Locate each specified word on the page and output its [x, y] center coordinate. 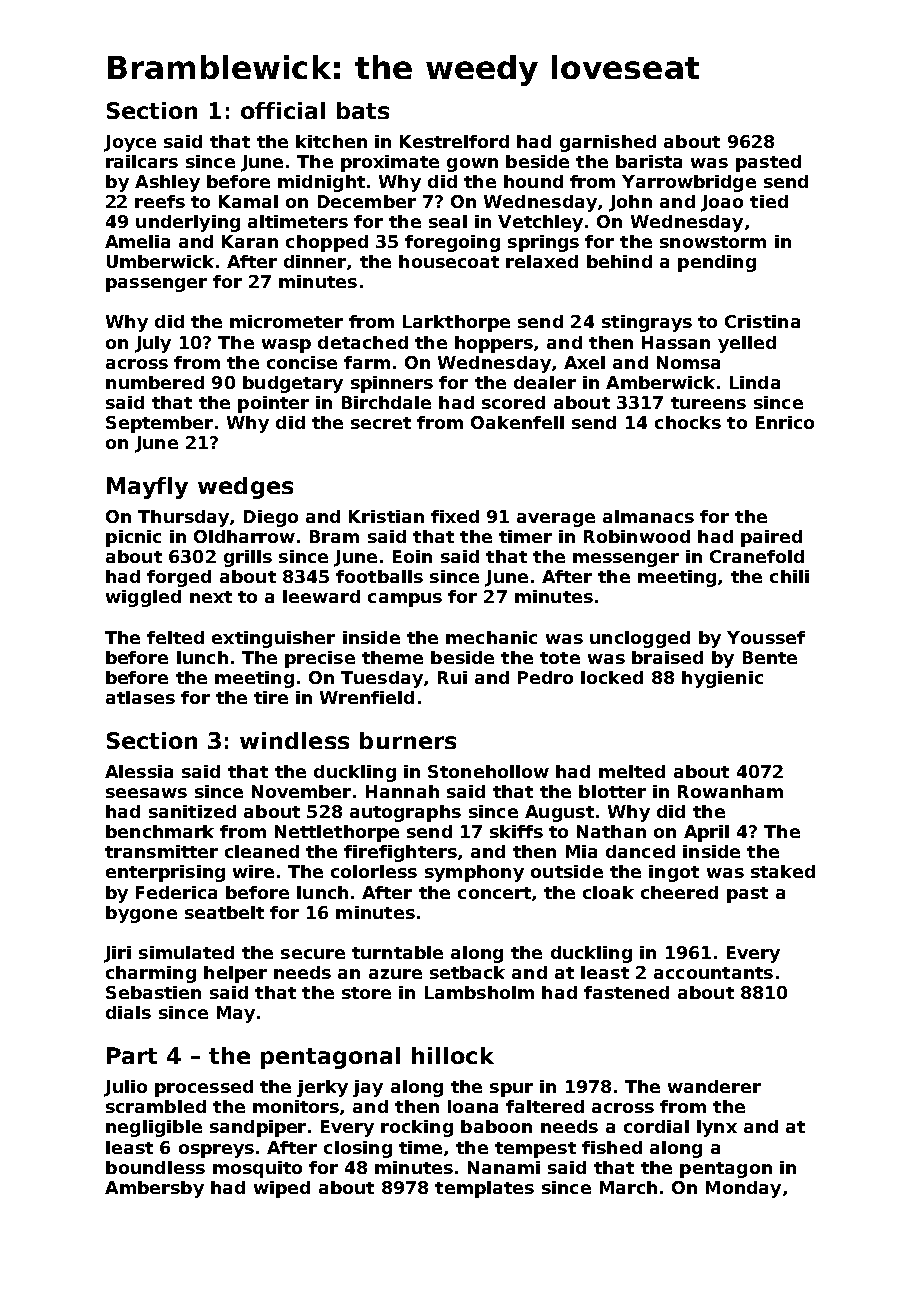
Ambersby [154, 1189]
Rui [452, 677]
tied [769, 201]
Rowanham [730, 791]
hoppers [494, 344]
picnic [133, 538]
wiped [282, 1189]
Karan [250, 241]
